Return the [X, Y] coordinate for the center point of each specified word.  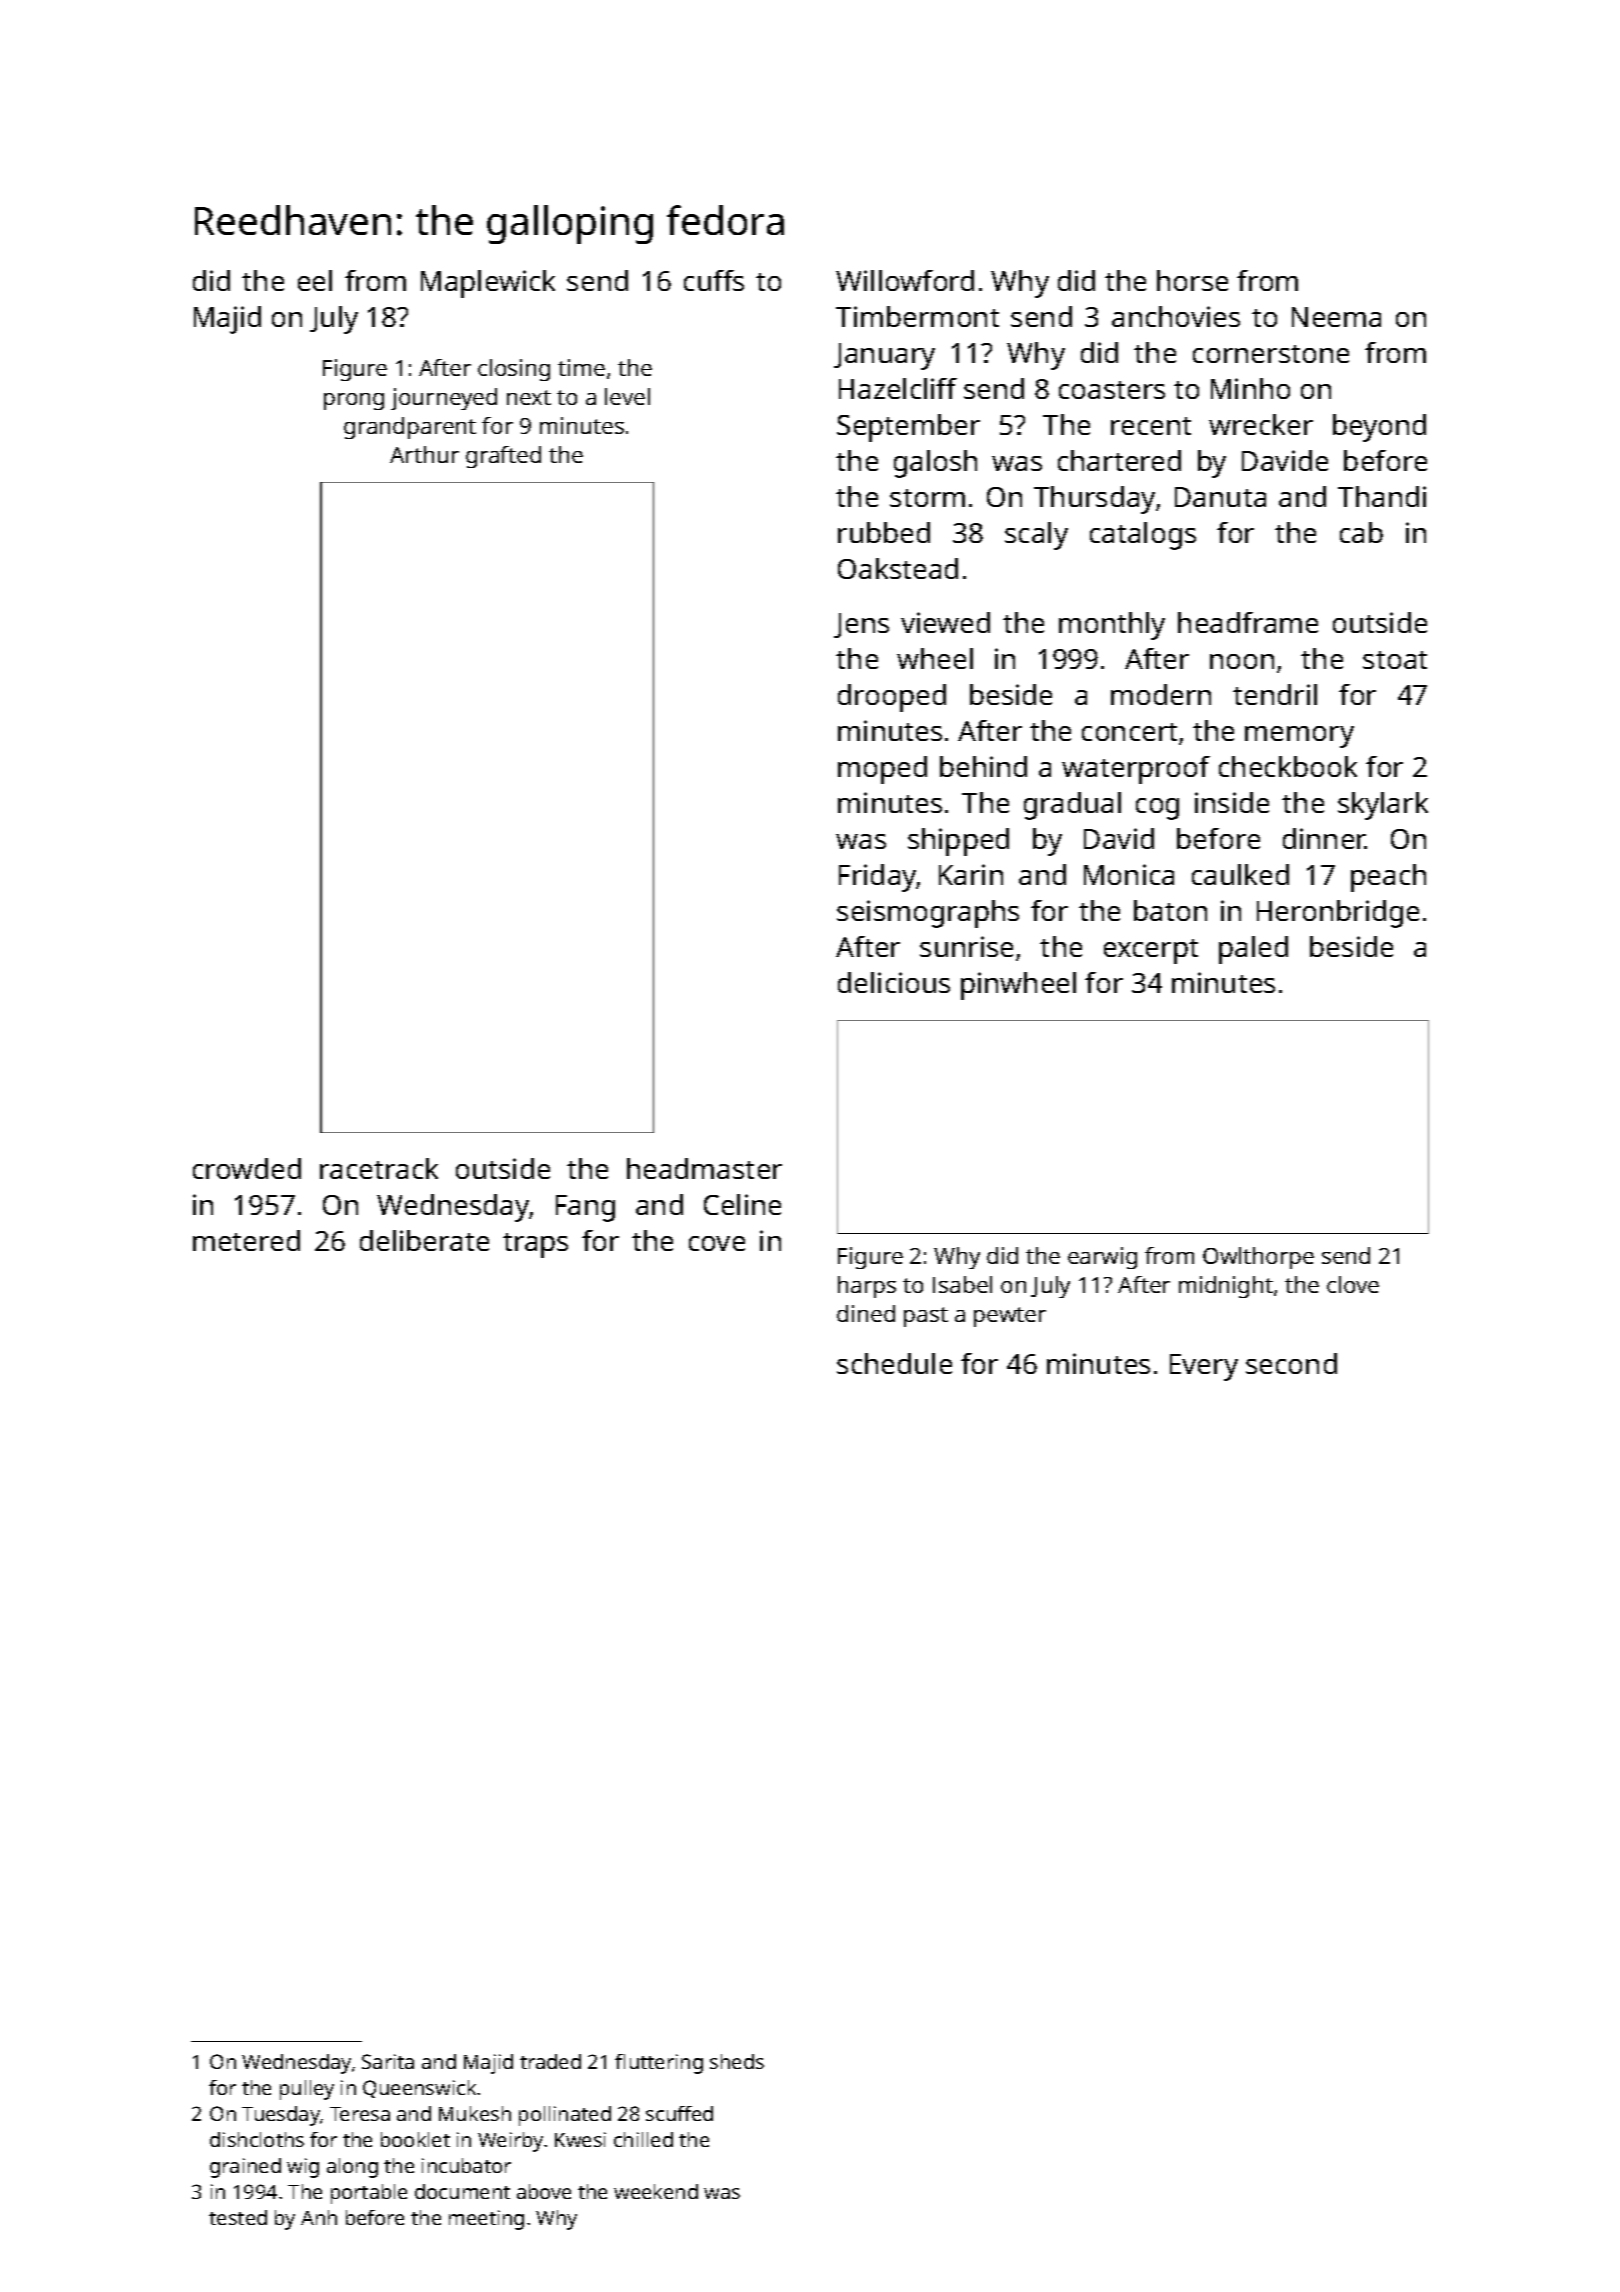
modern [1161, 694]
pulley [307, 2090]
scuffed [679, 2113]
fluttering [659, 2064]
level [627, 396]
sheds [737, 2061]
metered [246, 1240]
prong [354, 401]
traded [550, 2061]
